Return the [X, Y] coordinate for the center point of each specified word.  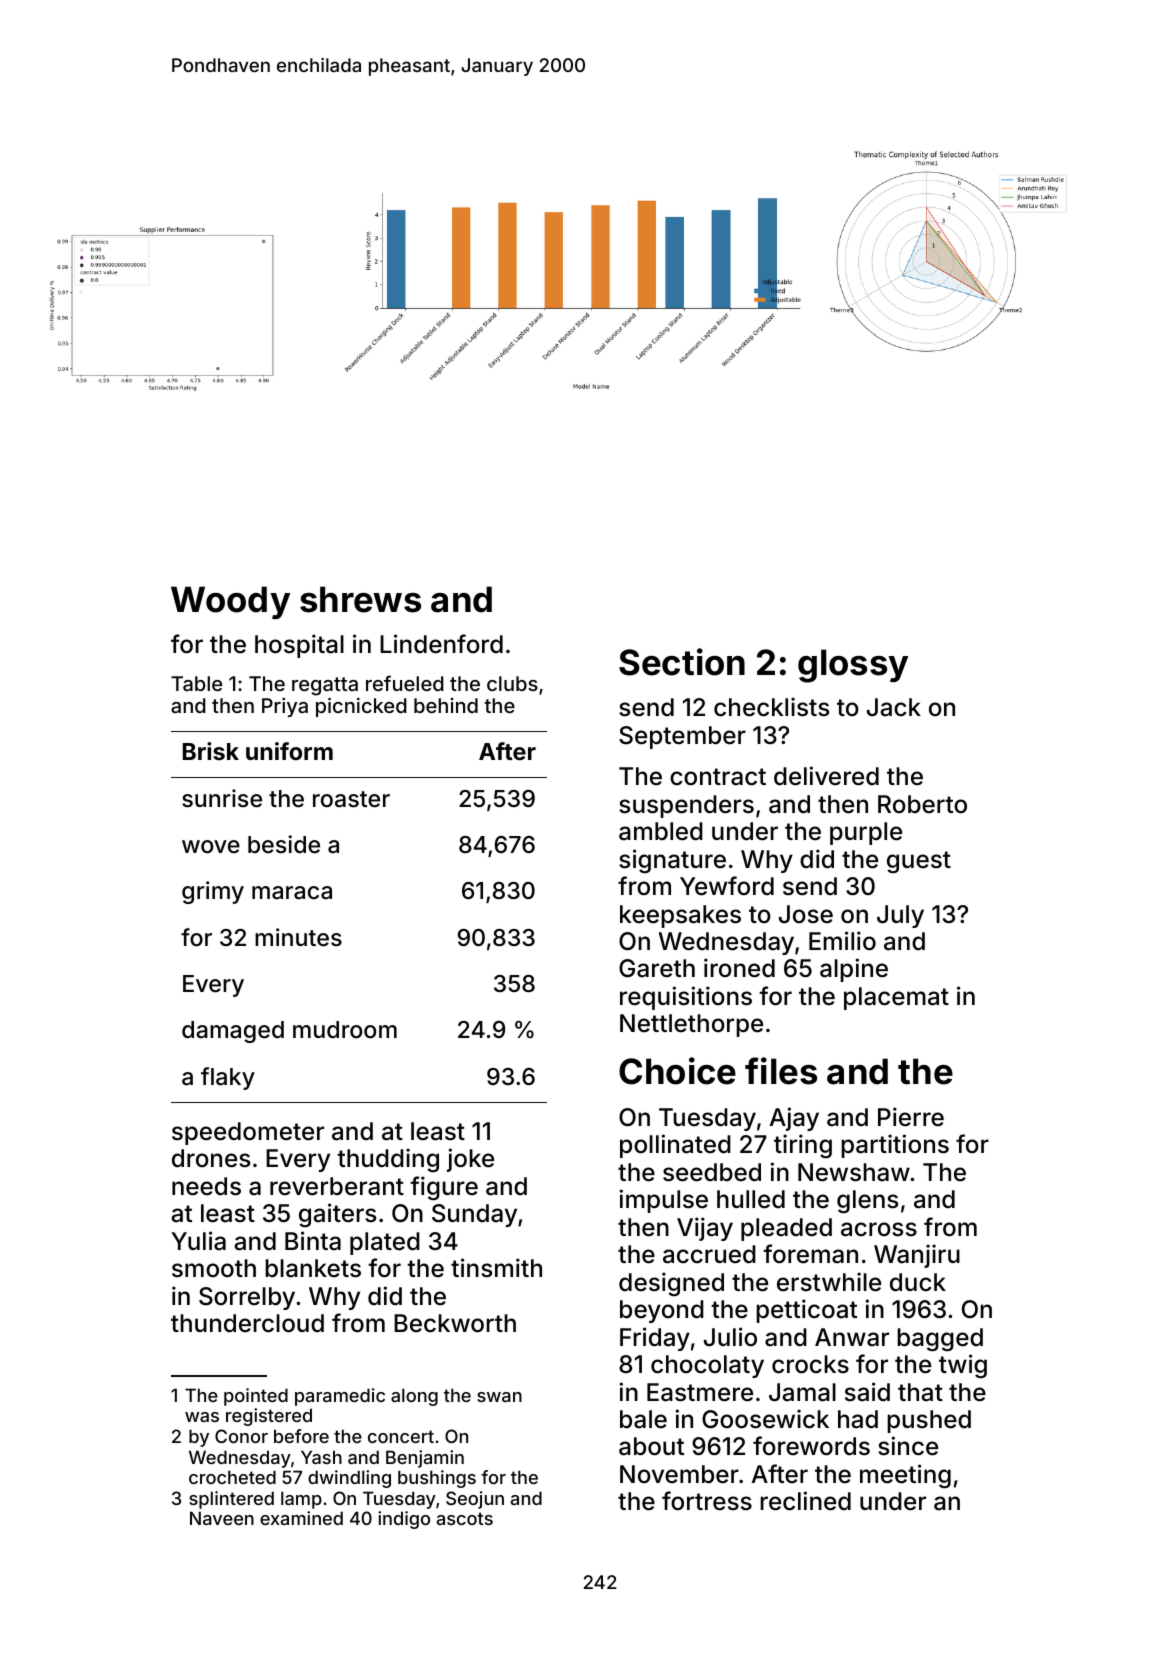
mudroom [345, 1030]
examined [301, 1518]
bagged [940, 1339]
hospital [299, 646]
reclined [805, 1501]
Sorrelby [247, 1298]
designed [671, 1284]
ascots [465, 1518]
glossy [853, 666]
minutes [298, 937]
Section [682, 662]
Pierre [911, 1117]
